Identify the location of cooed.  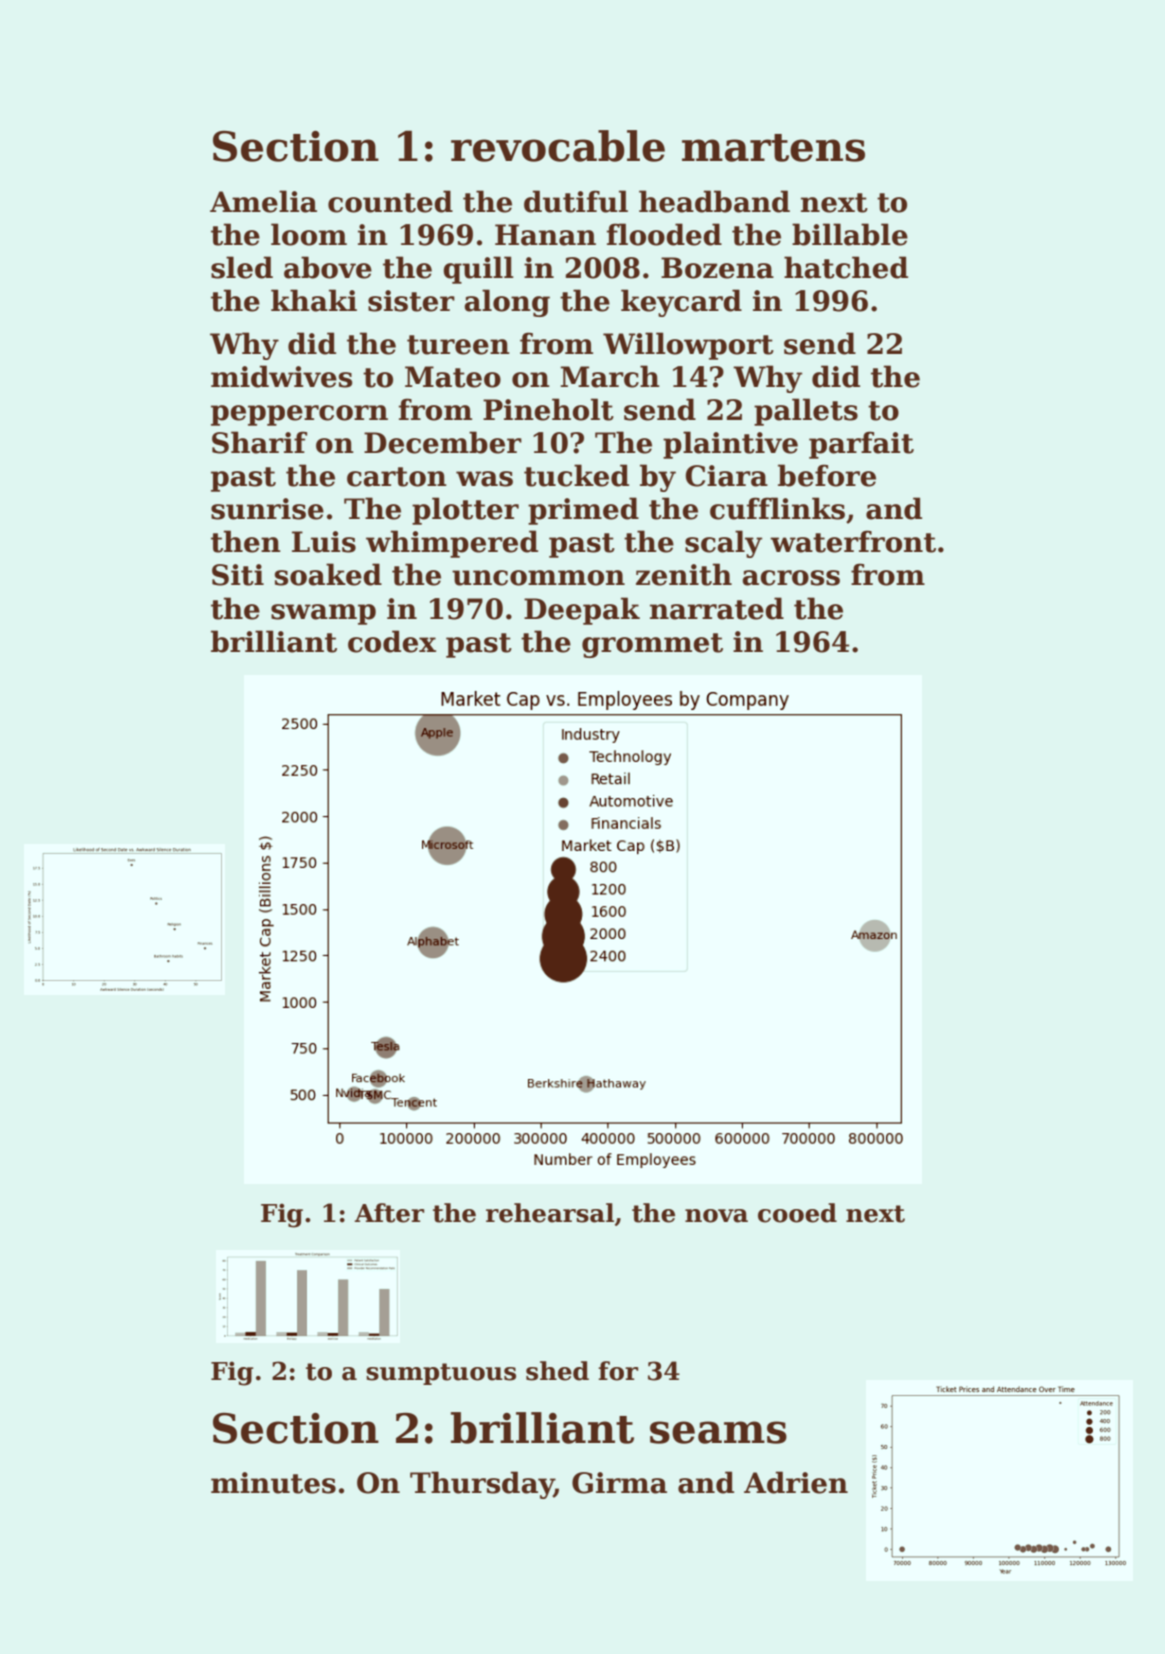
(797, 1213).
